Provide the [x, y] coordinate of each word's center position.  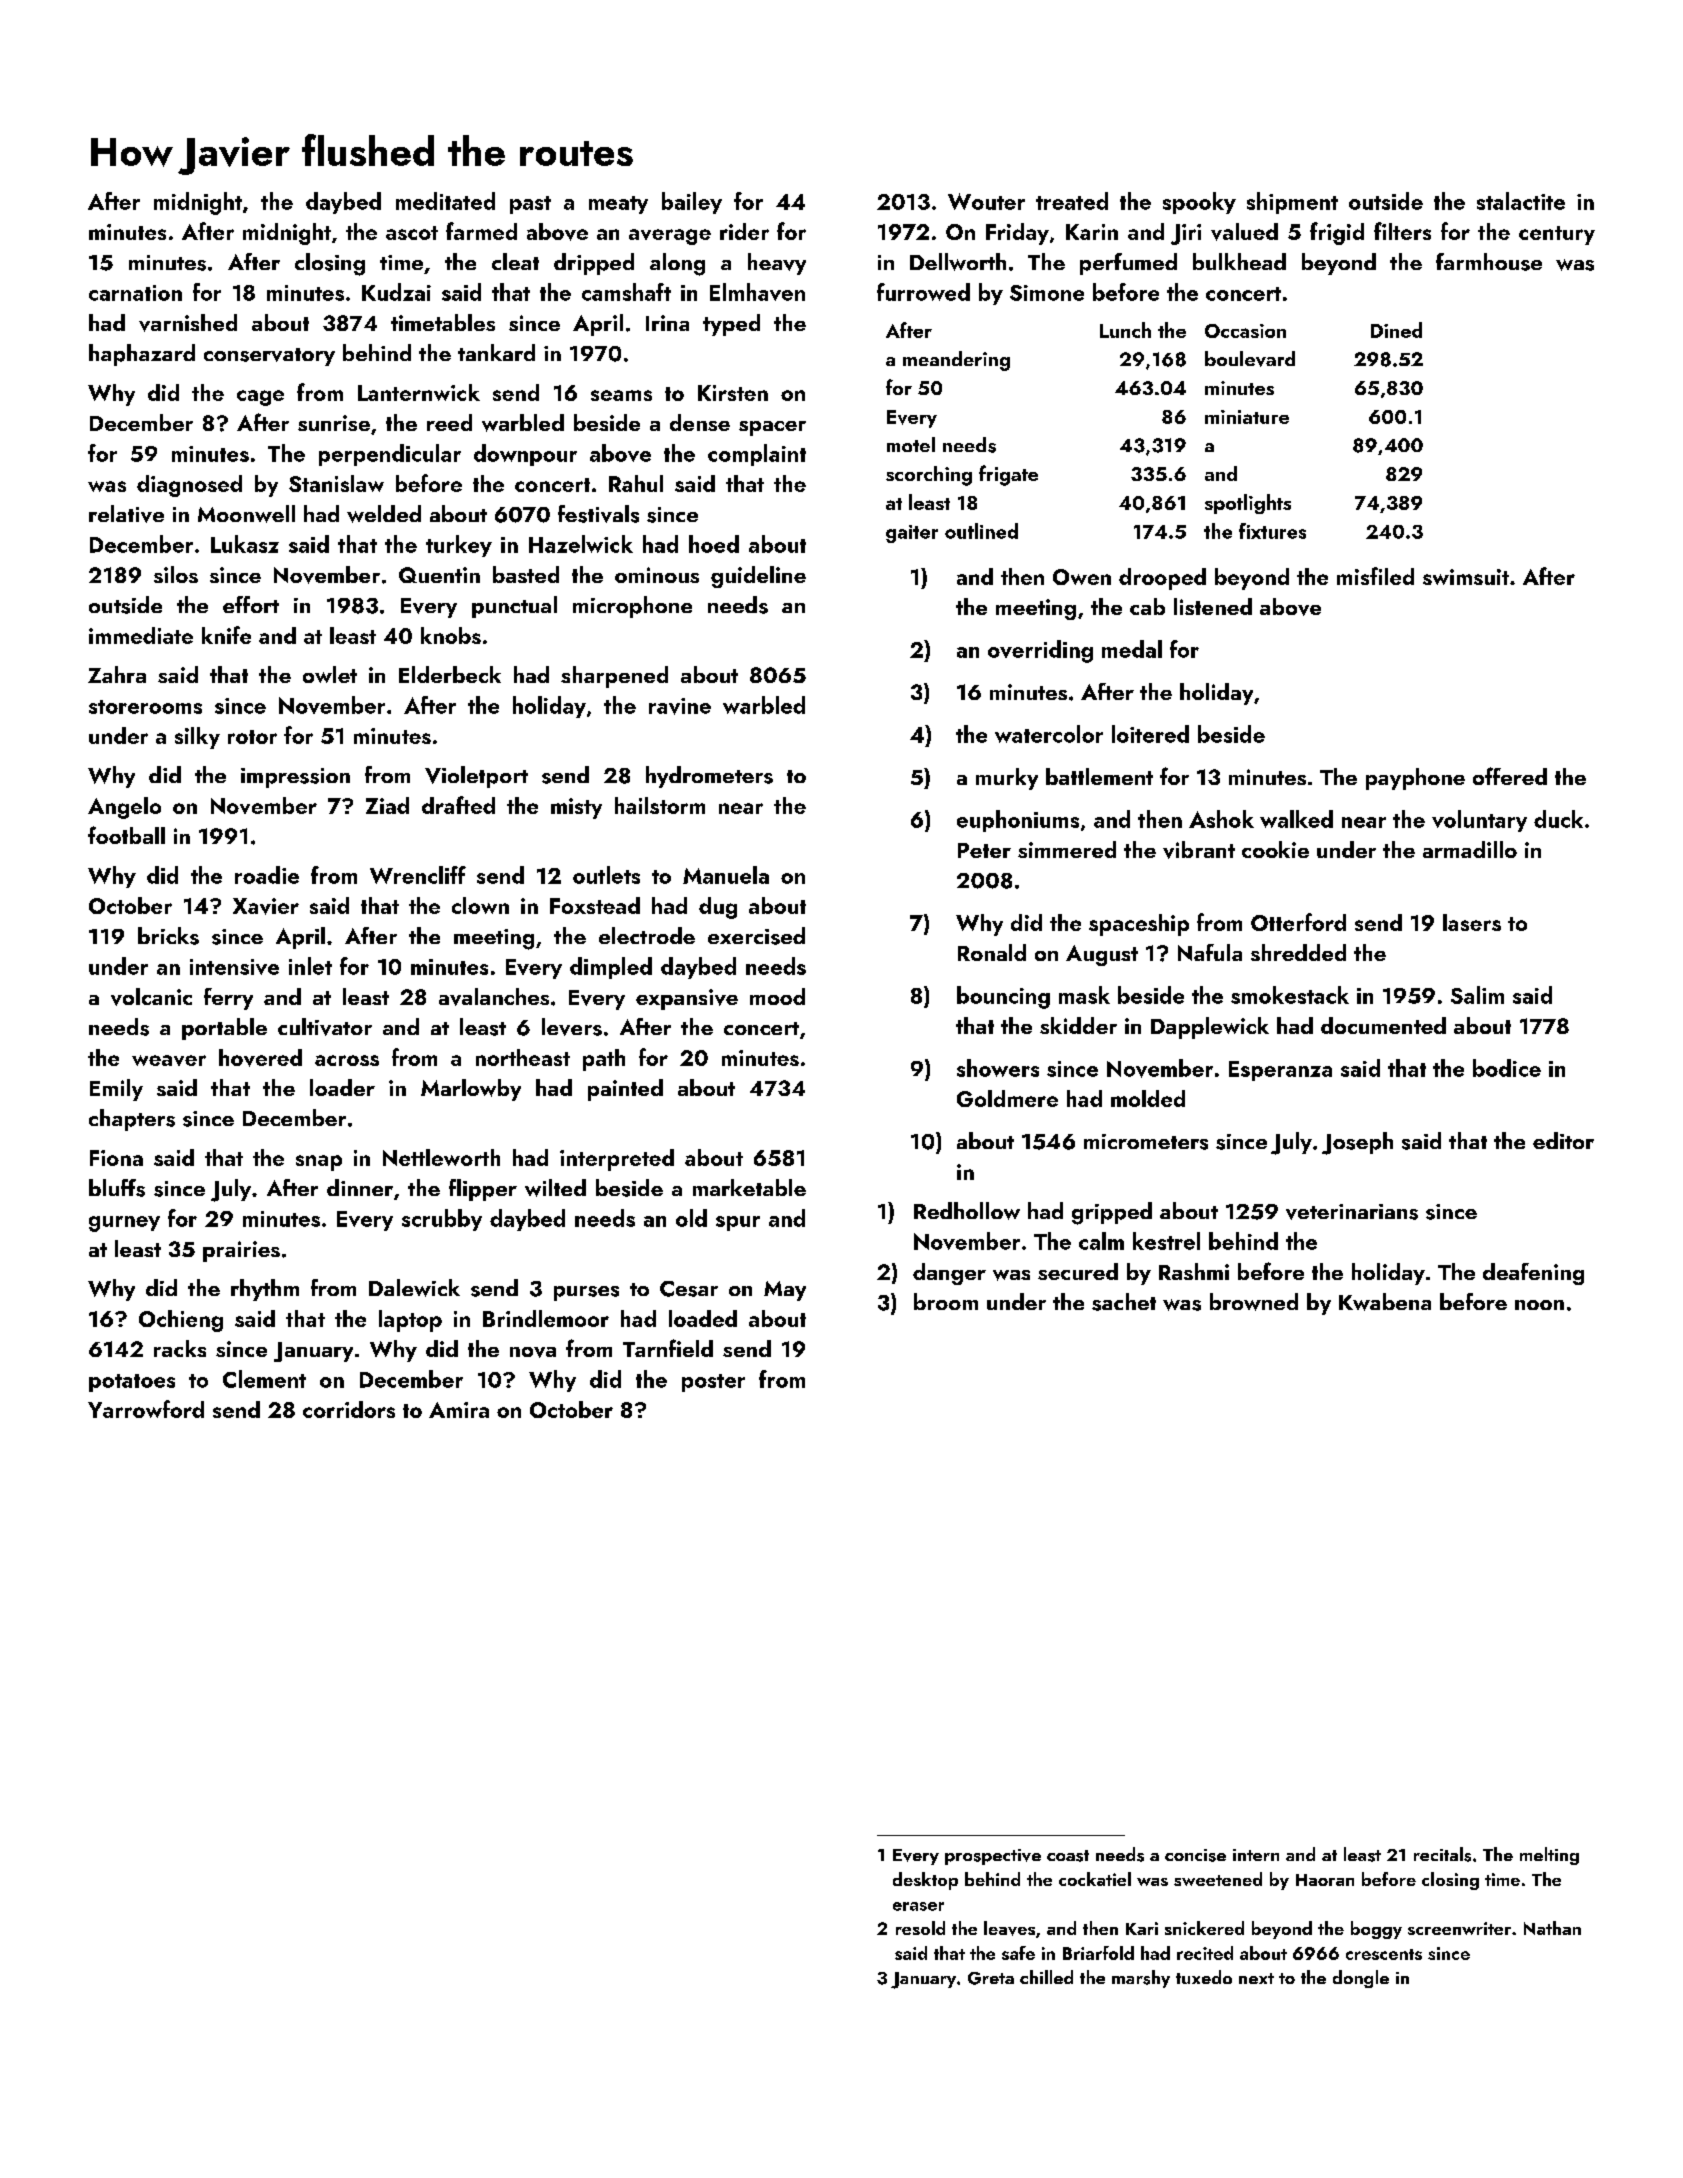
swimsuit [1466, 577]
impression [295, 778]
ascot [412, 233]
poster [713, 1383]
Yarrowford [146, 1409]
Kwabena [1385, 1302]
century [1557, 235]
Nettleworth [441, 1157]
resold [920, 1928]
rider [744, 231]
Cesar [689, 1289]
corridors [349, 1409]
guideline [758, 577]
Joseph [1357, 1143]
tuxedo [1204, 1977]
